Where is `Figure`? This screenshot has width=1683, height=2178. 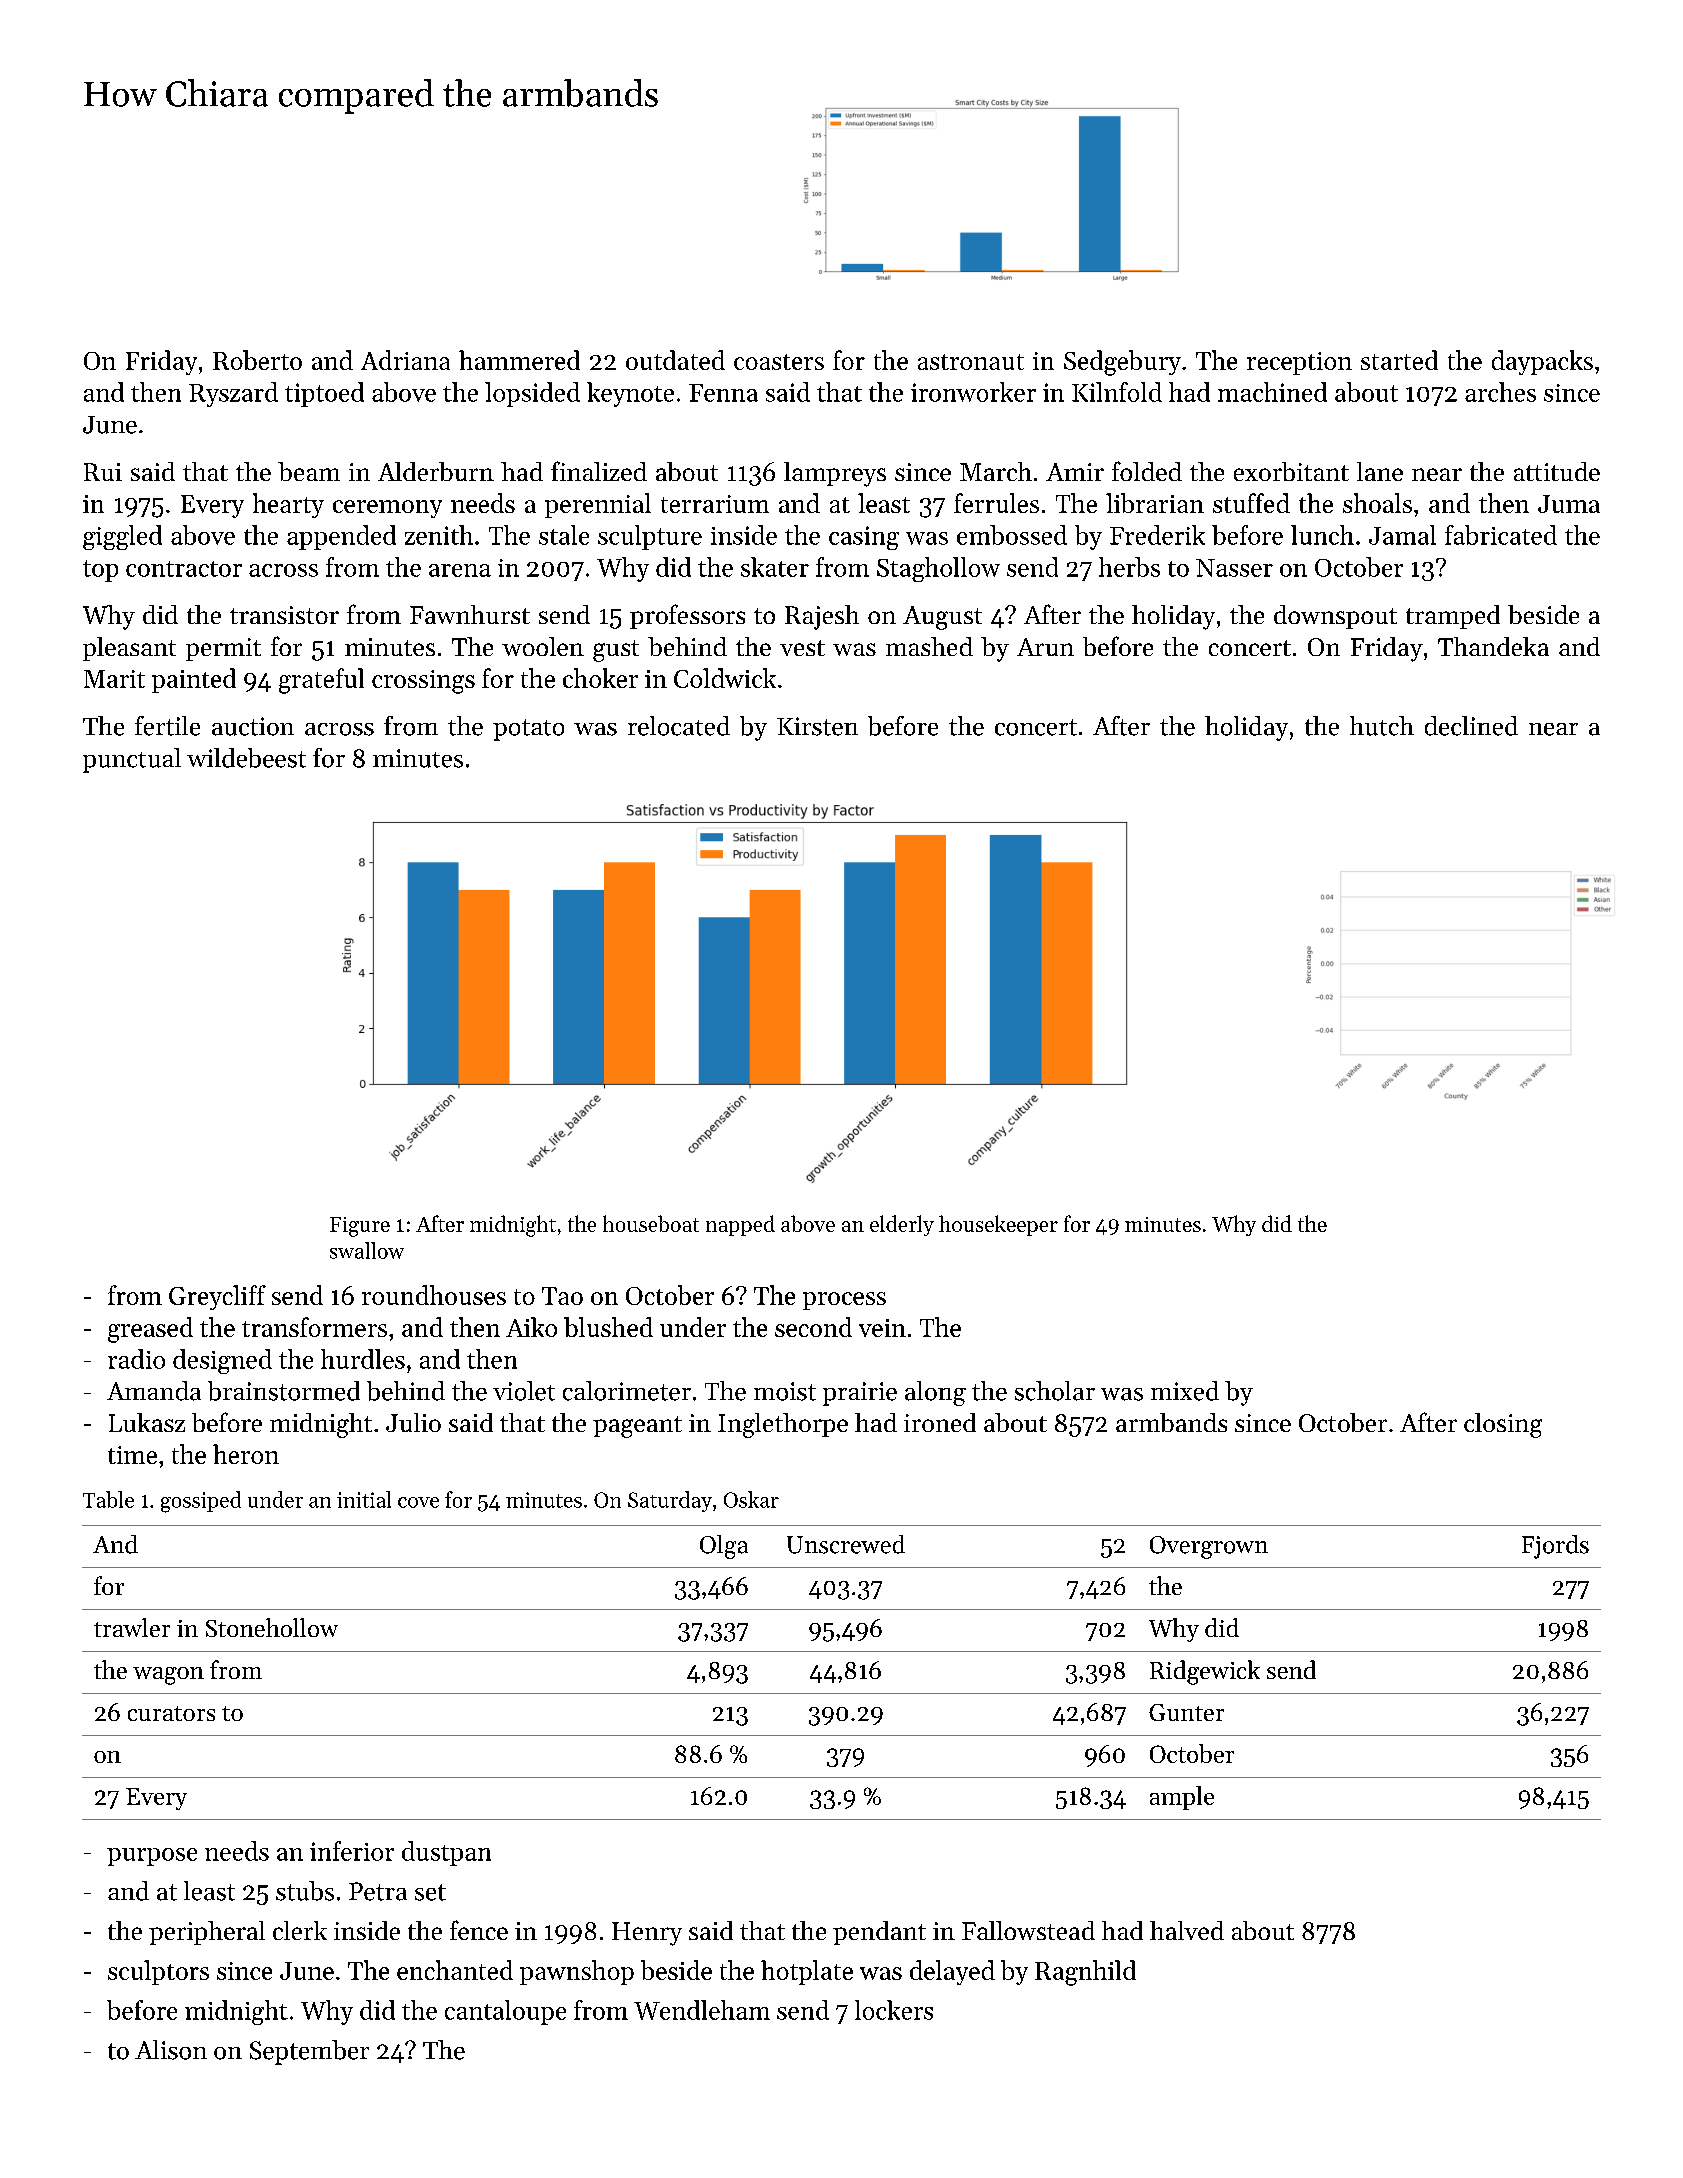
Figure is located at coordinates (360, 1227).
